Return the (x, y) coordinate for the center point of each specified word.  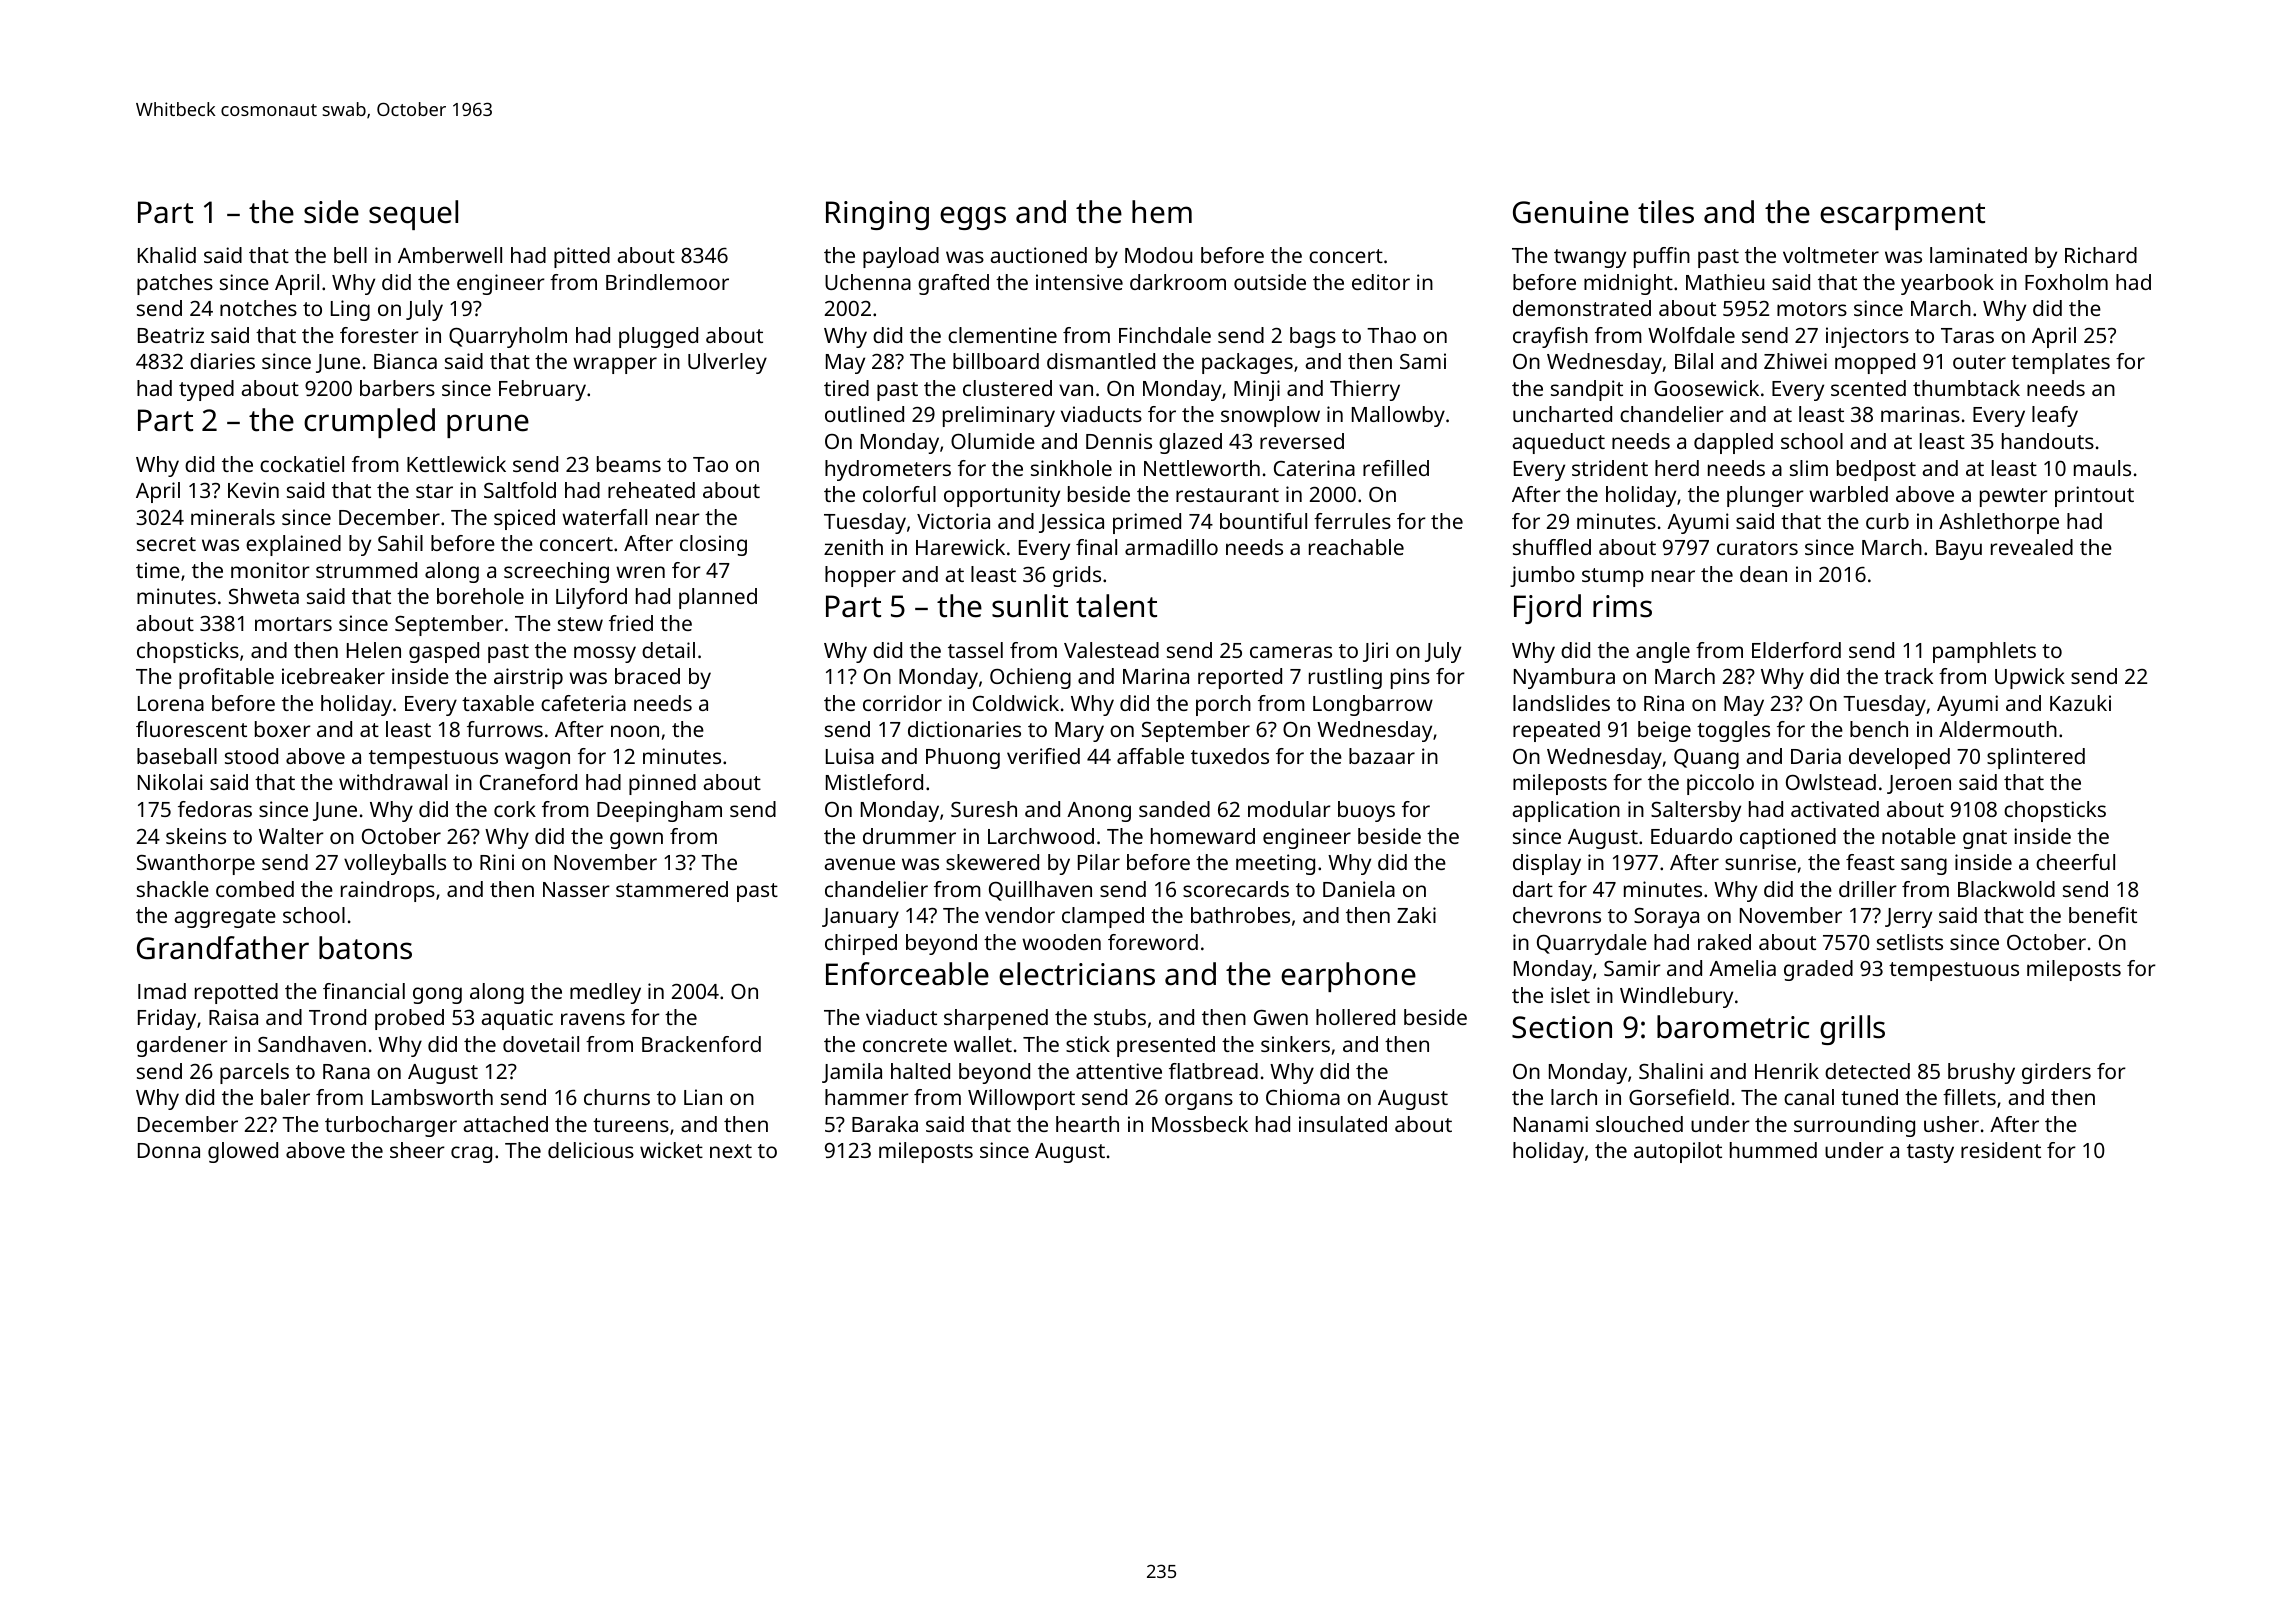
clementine (1002, 335)
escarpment (1902, 216)
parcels (254, 1073)
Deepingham (659, 811)
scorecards (1236, 889)
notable (1919, 836)
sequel (413, 215)
